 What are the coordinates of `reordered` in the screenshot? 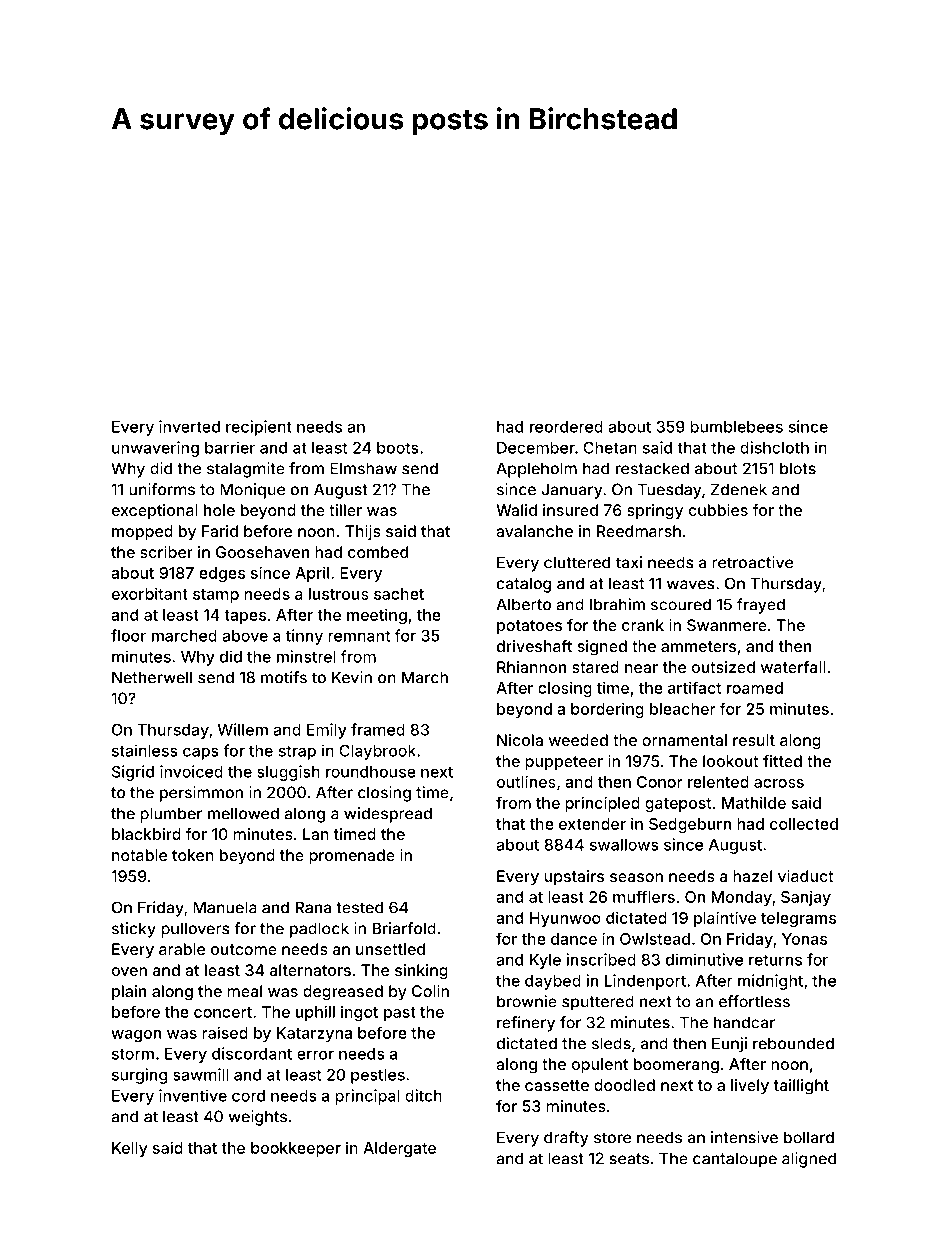 It's located at (566, 427).
